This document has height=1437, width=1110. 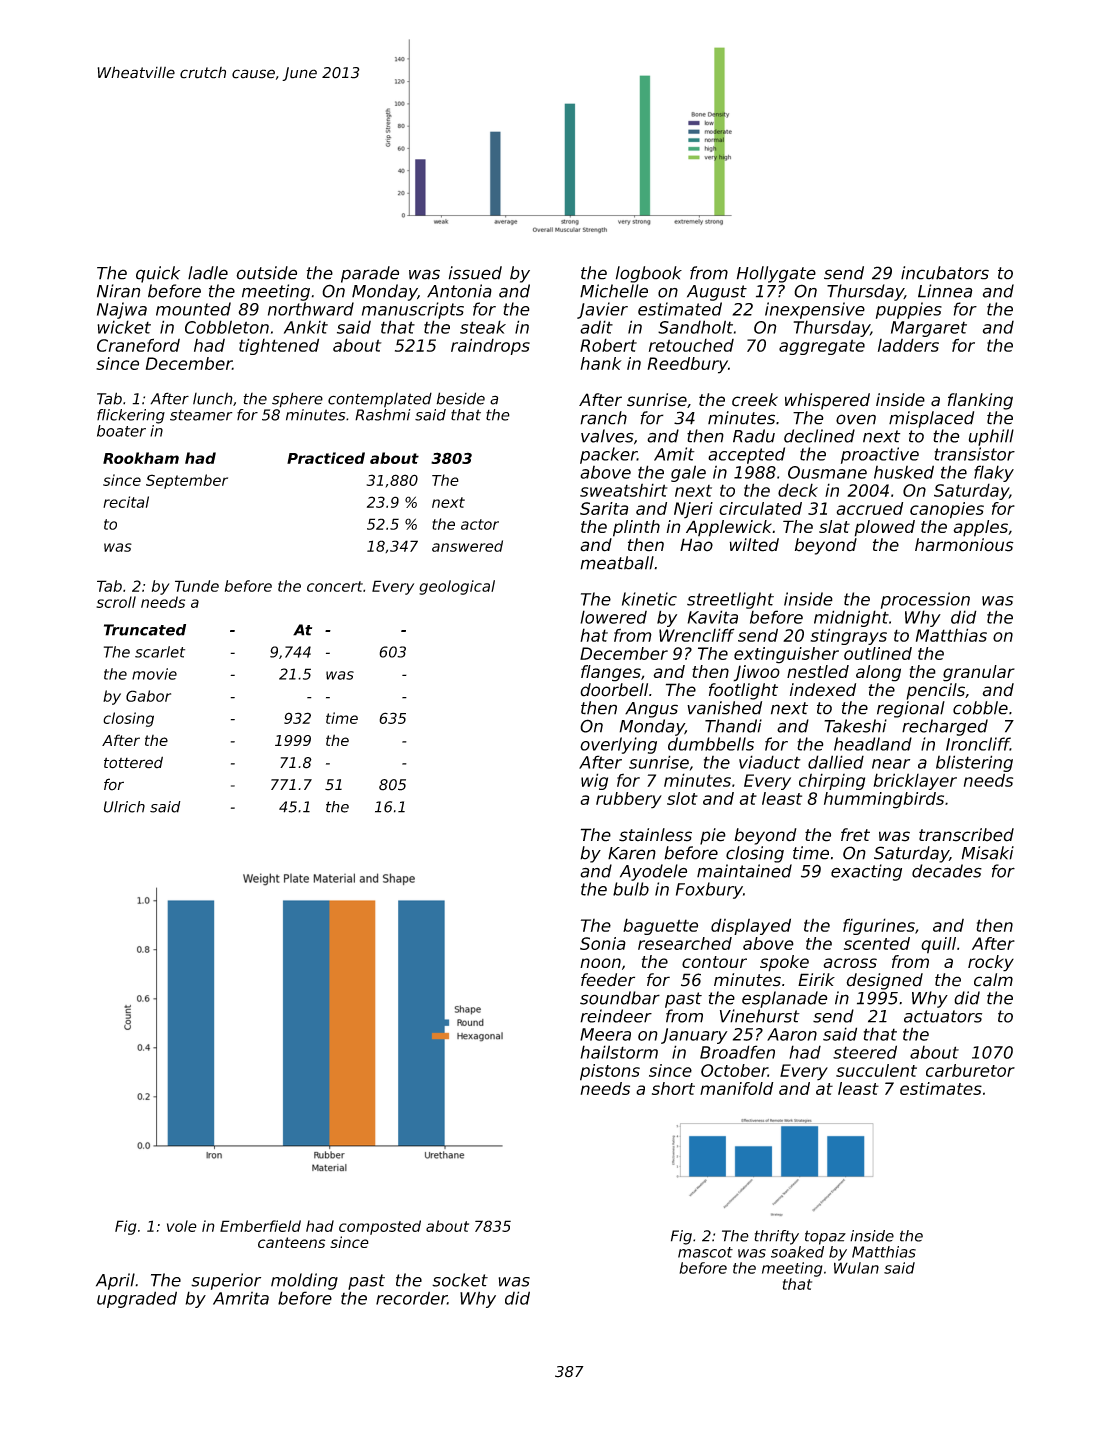 I want to click on pistons, so click(x=610, y=1072).
